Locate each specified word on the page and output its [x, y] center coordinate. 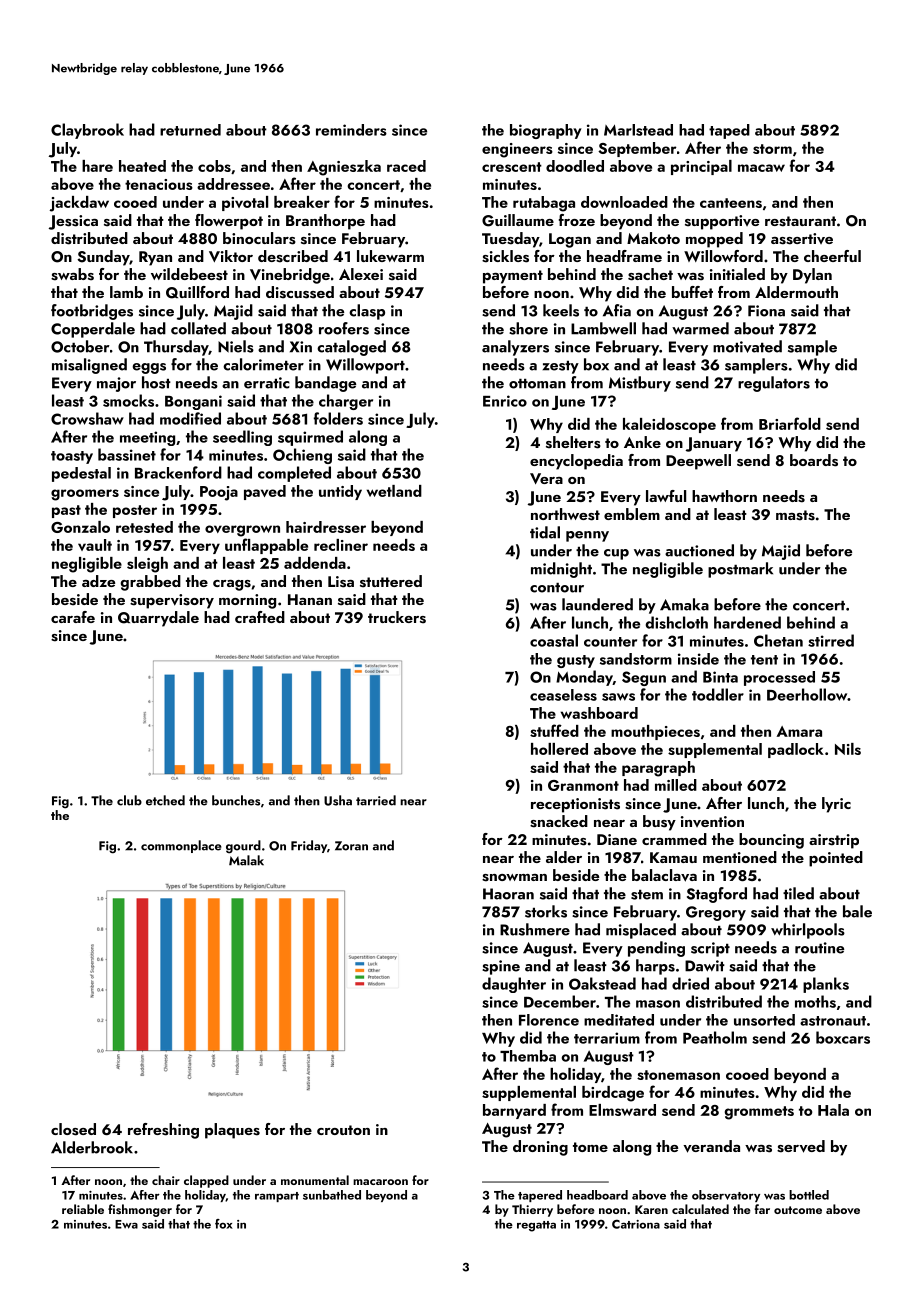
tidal [545, 532]
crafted [260, 617]
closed [73, 1129]
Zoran [351, 846]
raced [406, 166]
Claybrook [87, 131]
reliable [83, 1209]
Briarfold [790, 423]
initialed [737, 274]
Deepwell [698, 462]
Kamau [673, 857]
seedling [242, 438]
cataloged [351, 348]
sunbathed [332, 1195]
